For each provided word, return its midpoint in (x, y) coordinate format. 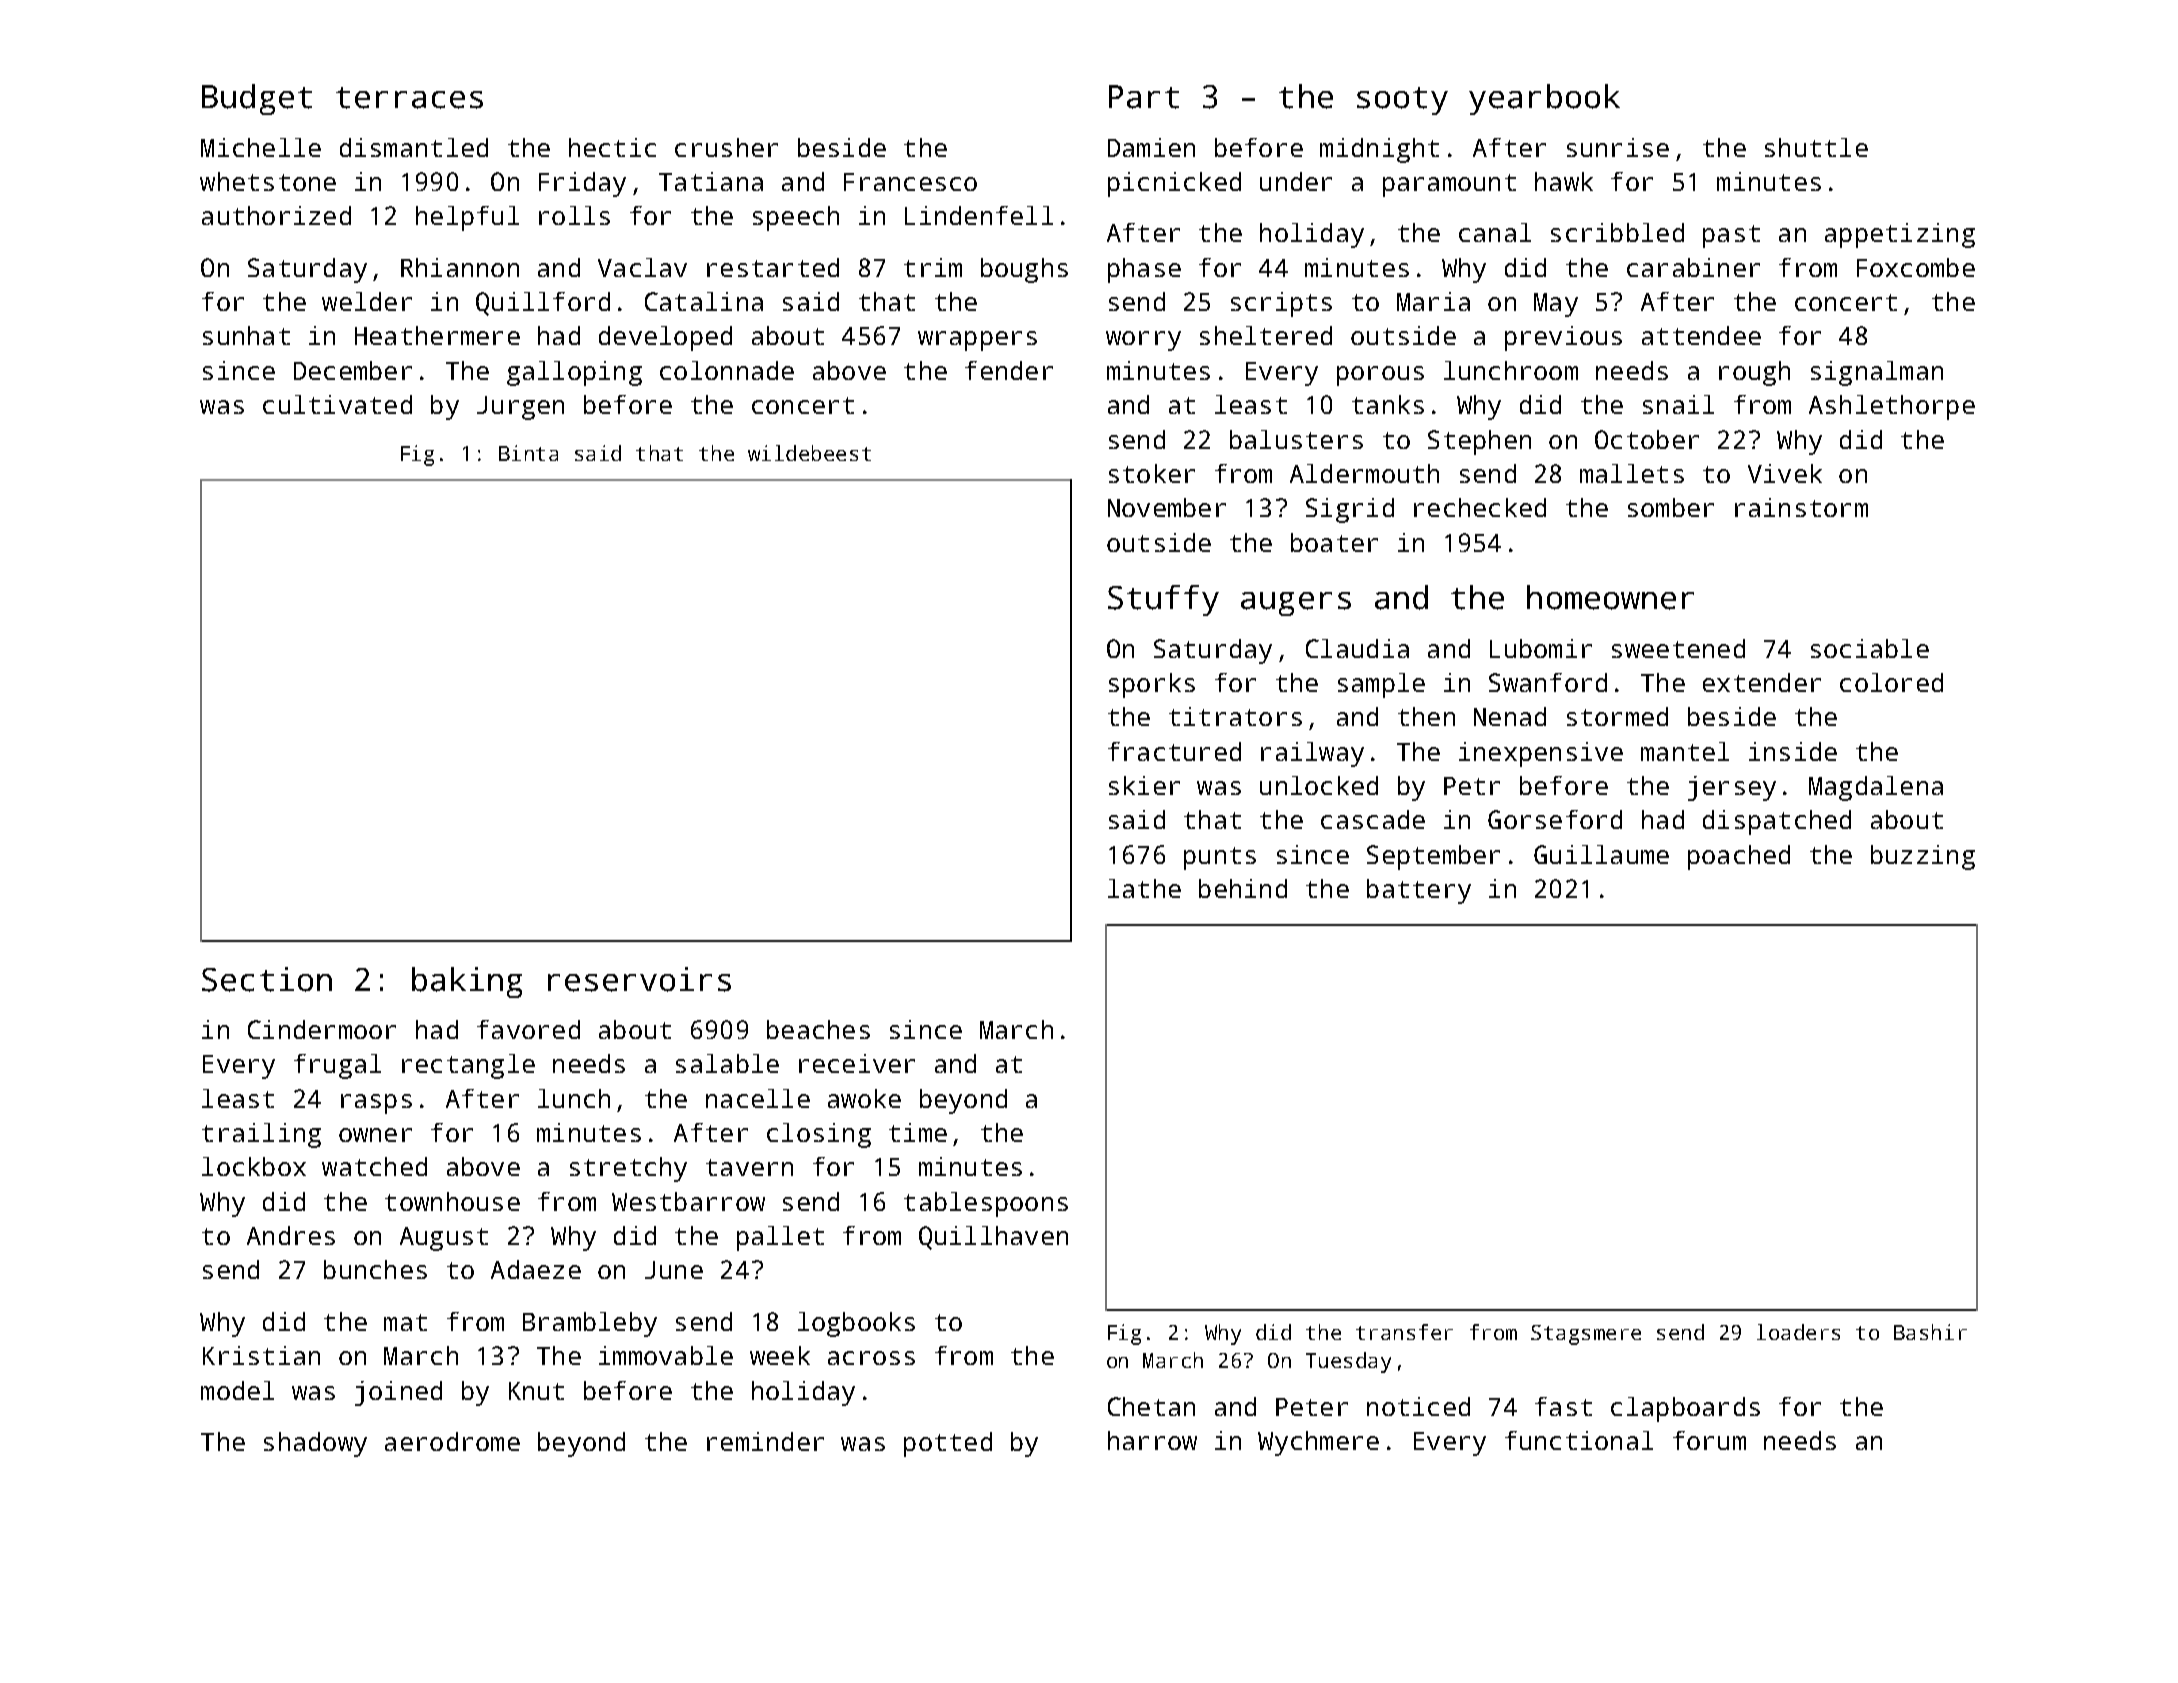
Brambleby (590, 1324)
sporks (1152, 685)
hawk (1564, 181)
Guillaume (1601, 854)
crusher (726, 147)
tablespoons (986, 1204)
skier (1144, 785)
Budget (257, 99)
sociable (1870, 648)
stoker (1152, 473)
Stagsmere (1586, 1335)
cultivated (337, 404)
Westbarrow (688, 1201)
